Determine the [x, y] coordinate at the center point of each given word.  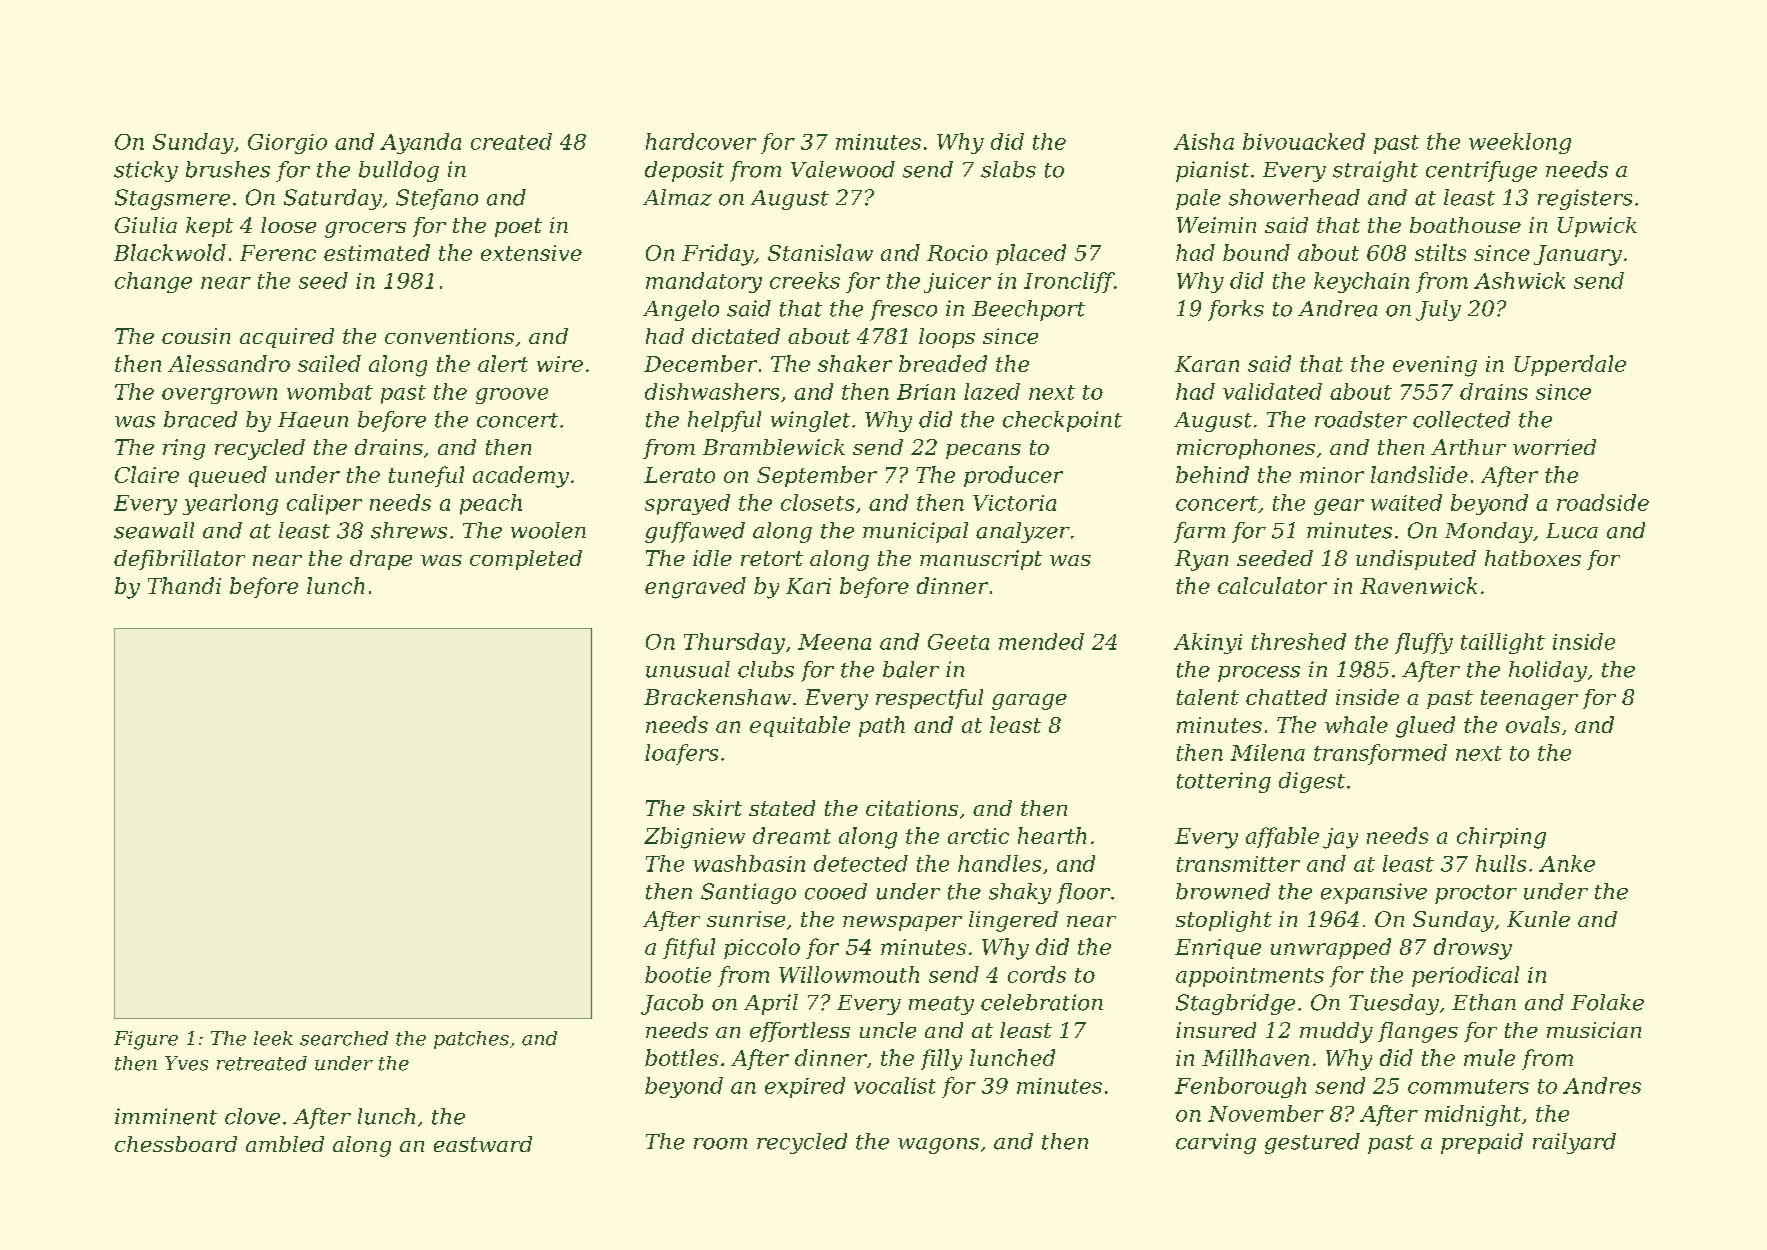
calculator [1272, 585]
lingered [1013, 921]
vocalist [895, 1085]
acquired [287, 338]
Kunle [1538, 919]
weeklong [1520, 143]
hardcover [701, 141]
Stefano [437, 199]
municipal [915, 532]
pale [1198, 199]
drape [381, 560]
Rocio [957, 253]
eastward [483, 1144]
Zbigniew [694, 838]
